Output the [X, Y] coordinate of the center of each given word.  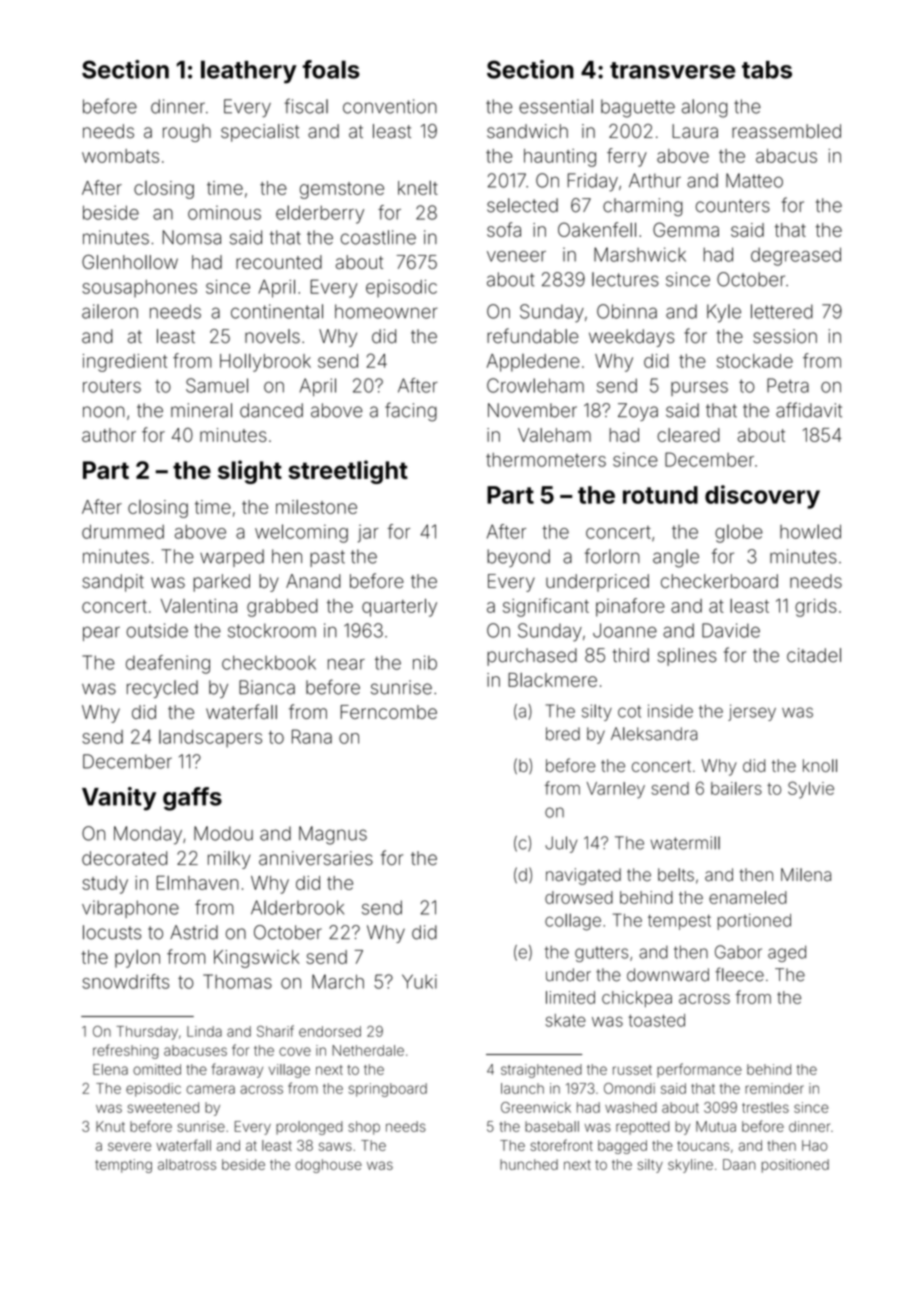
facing [411, 412]
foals [331, 69]
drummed [123, 531]
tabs [767, 70]
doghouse [328, 1166]
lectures [625, 279]
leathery [249, 72]
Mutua [716, 1126]
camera [210, 1089]
